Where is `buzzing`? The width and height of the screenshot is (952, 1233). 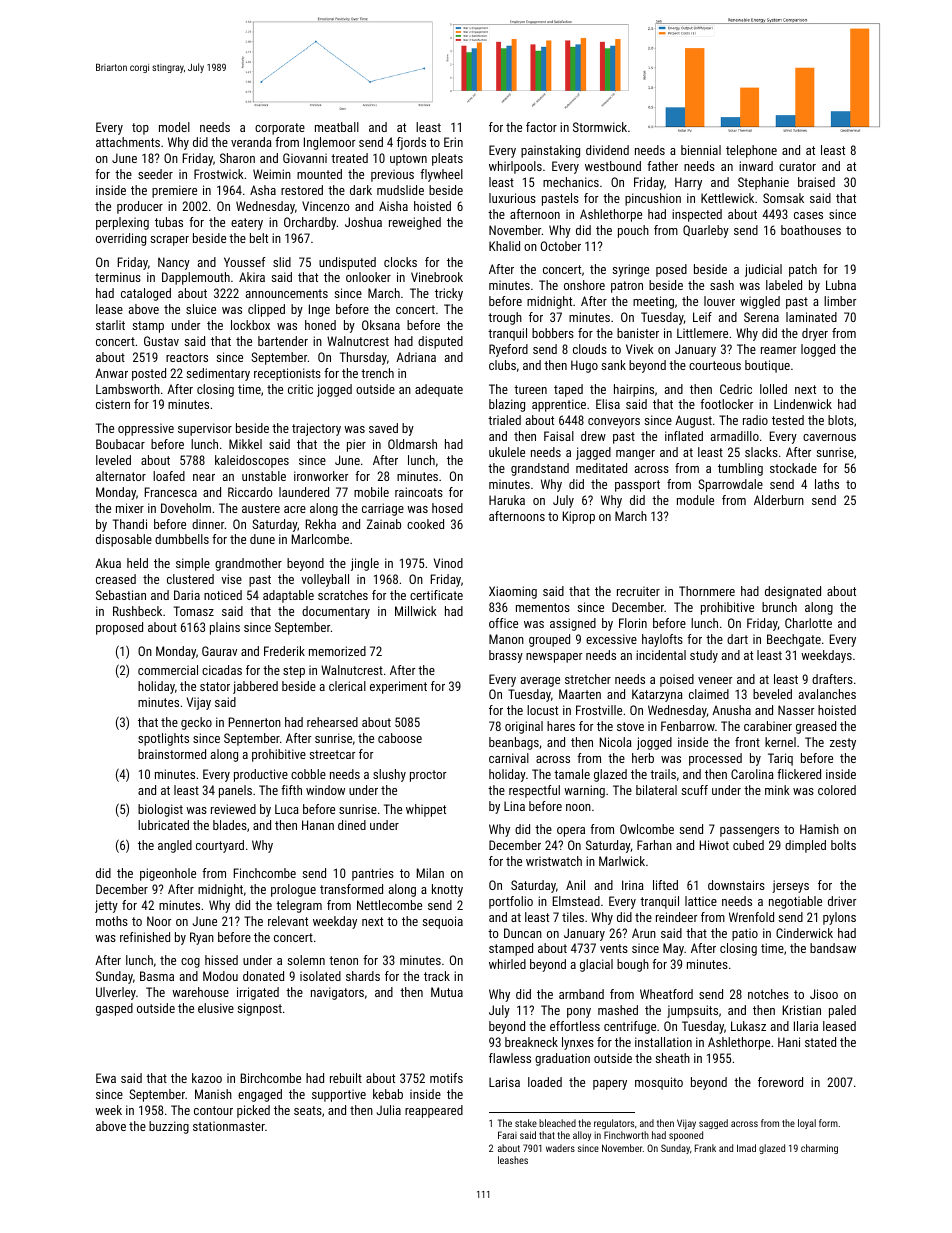 buzzing is located at coordinates (169, 1127).
